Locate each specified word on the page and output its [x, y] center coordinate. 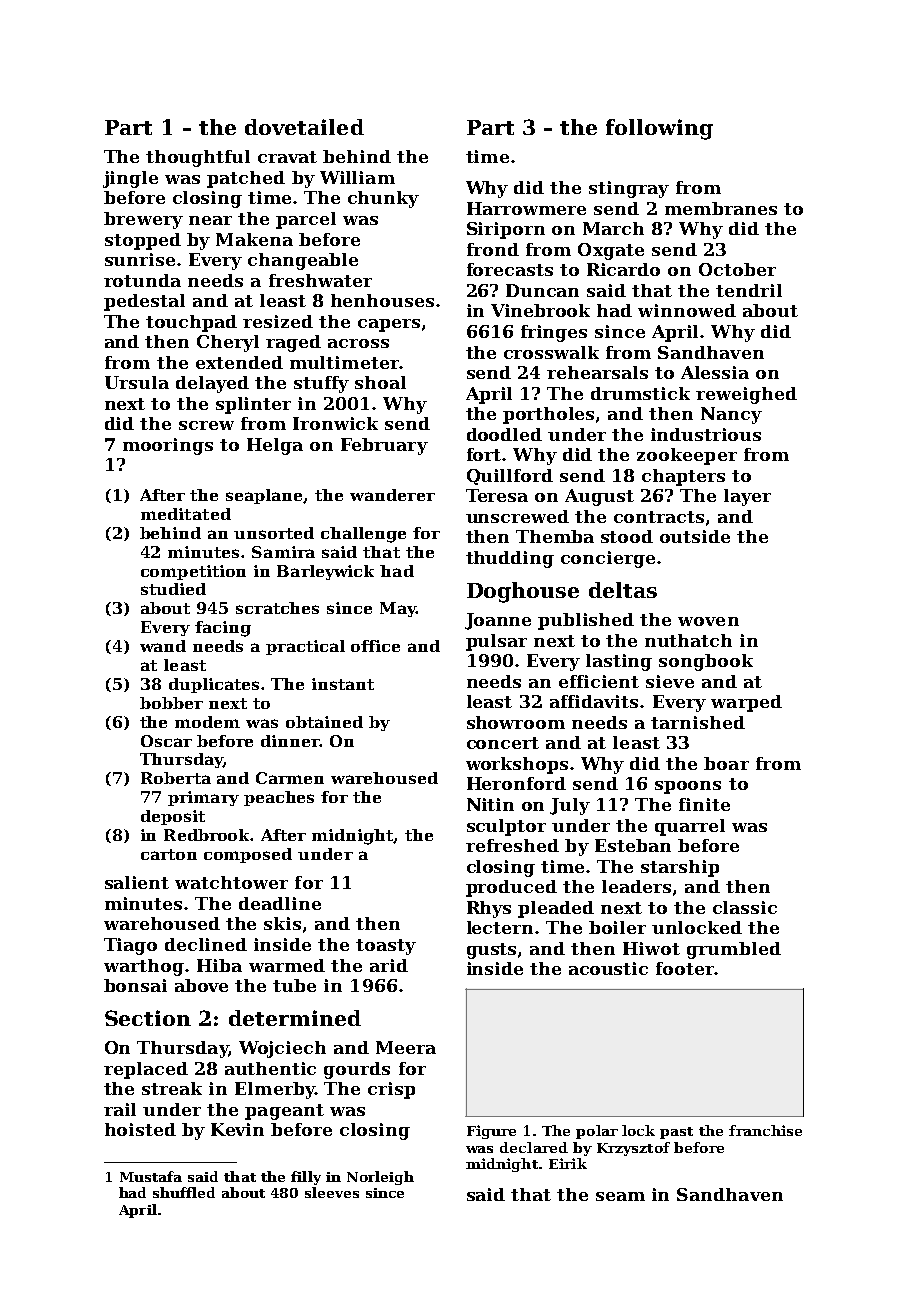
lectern [500, 927]
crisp [391, 1090]
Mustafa [151, 1176]
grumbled [734, 950]
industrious [706, 434]
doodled [504, 434]
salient [137, 882]
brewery [143, 220]
